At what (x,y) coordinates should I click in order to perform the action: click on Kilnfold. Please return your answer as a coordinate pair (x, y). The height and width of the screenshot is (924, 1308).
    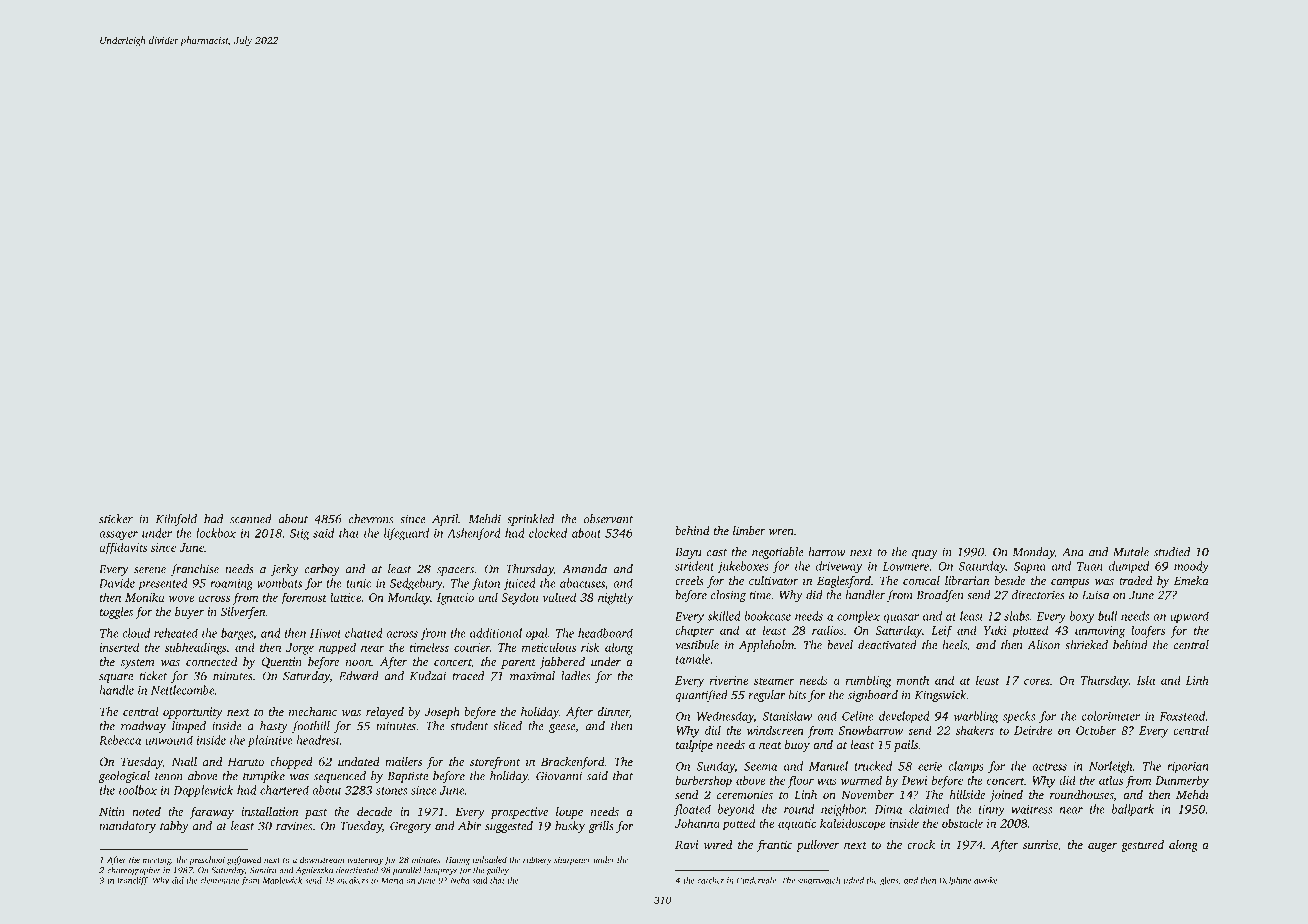
    Looking at the image, I should click on (176, 520).
